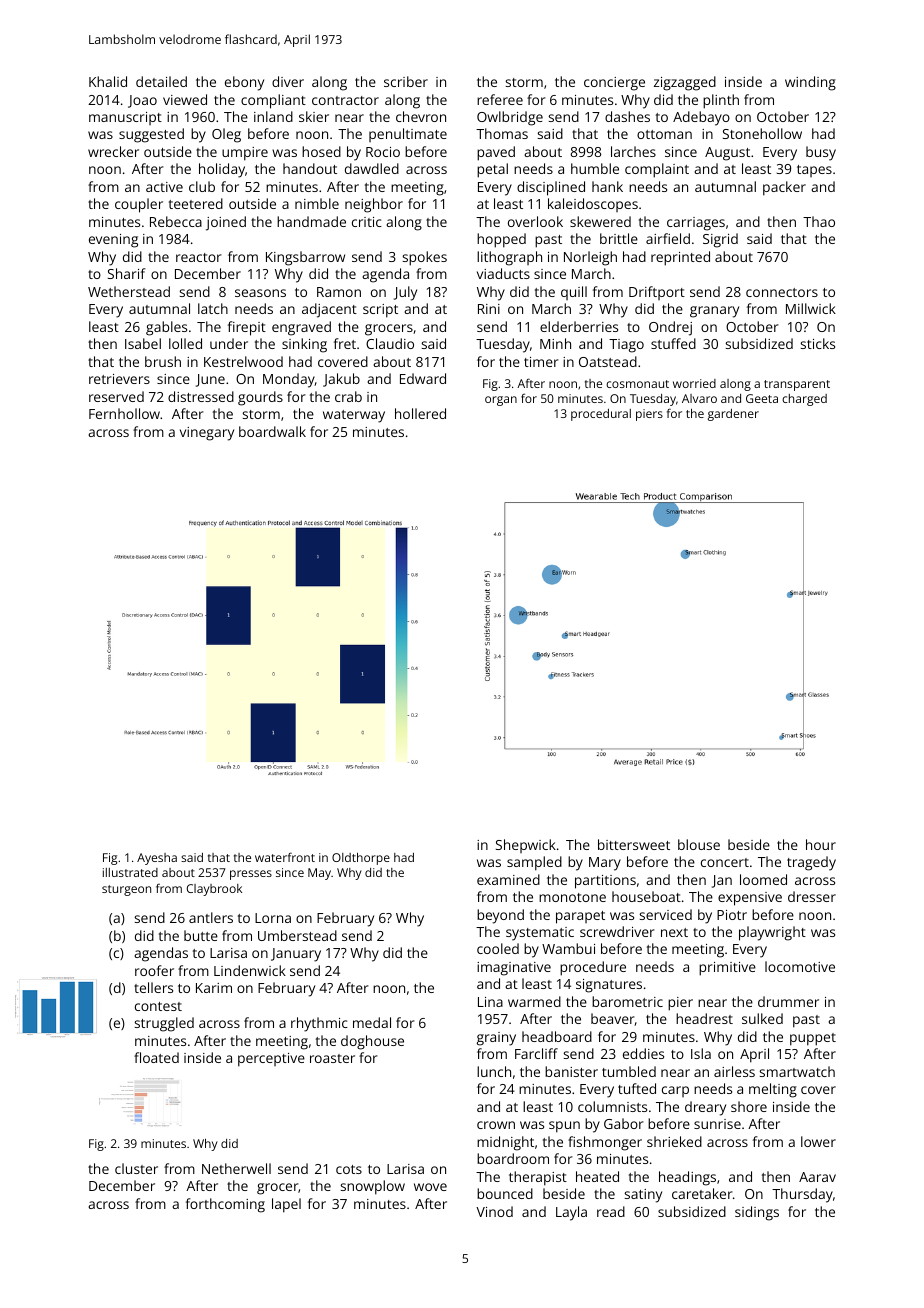  I want to click on referee, so click(500, 99).
